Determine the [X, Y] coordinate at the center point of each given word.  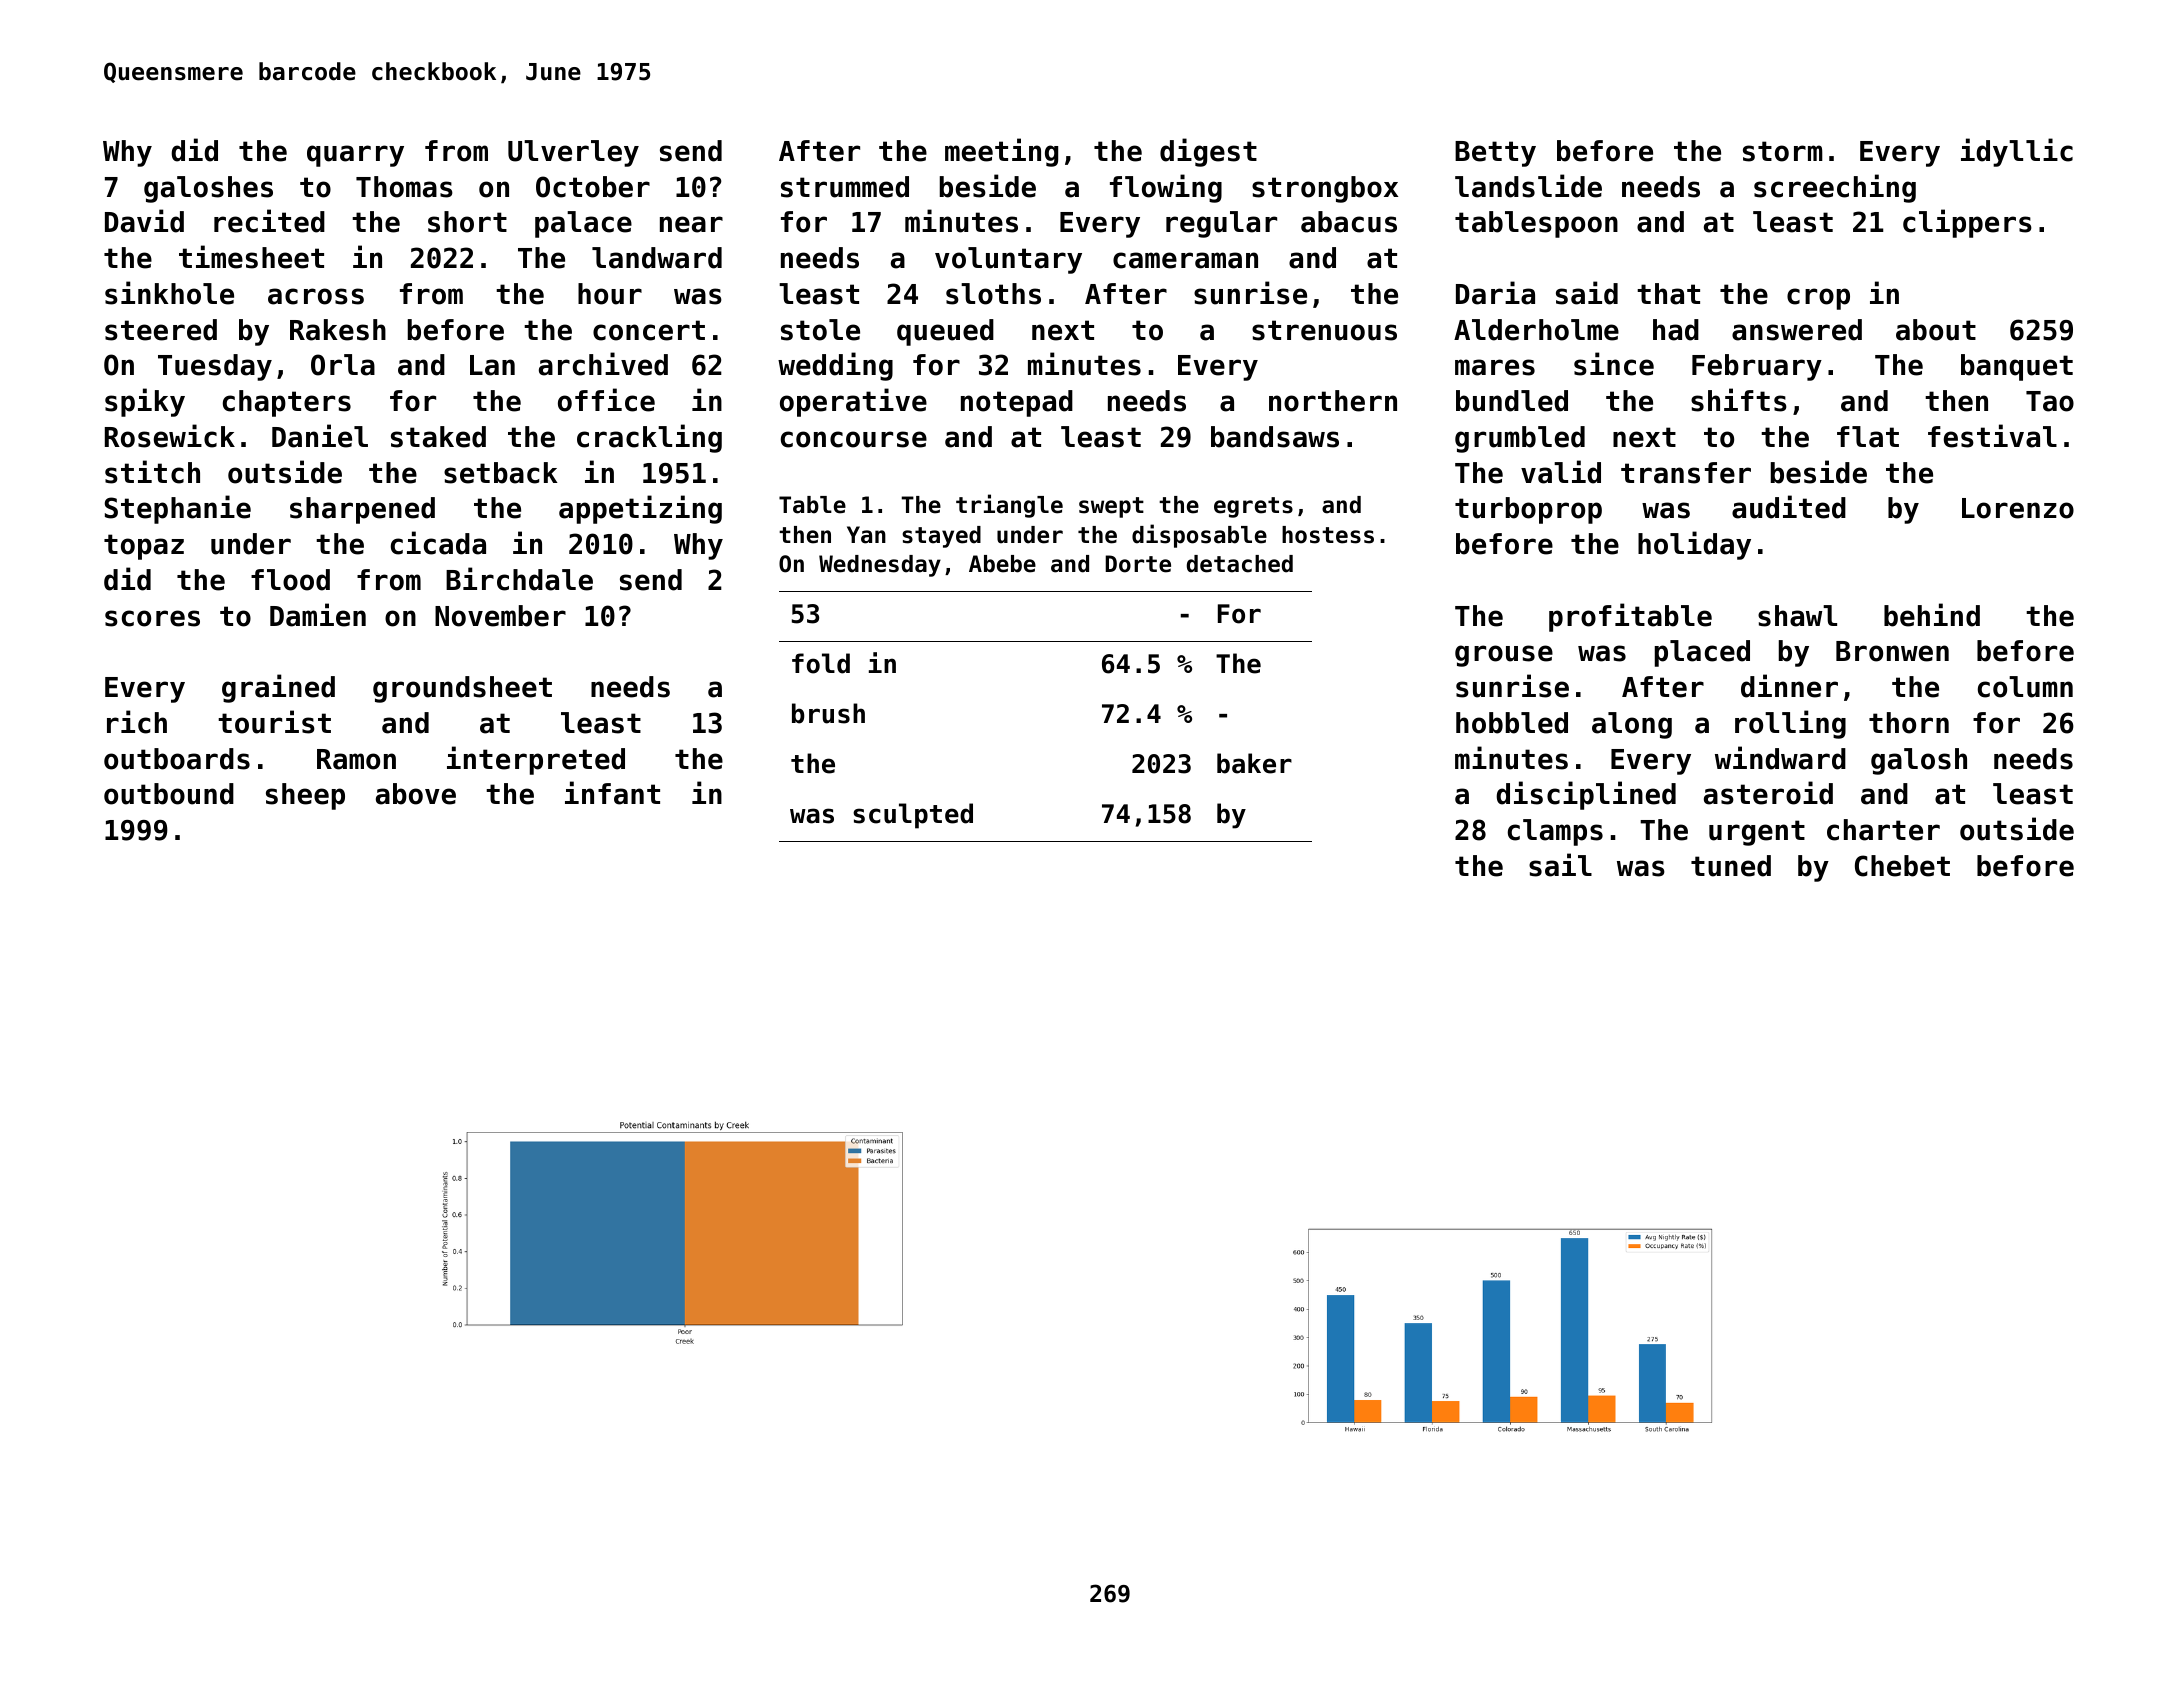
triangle [1009, 506]
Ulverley [573, 153]
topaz [144, 547]
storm [1783, 151]
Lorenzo [2018, 508]
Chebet [1902, 866]
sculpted [913, 816]
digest [1208, 152]
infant [612, 793]
